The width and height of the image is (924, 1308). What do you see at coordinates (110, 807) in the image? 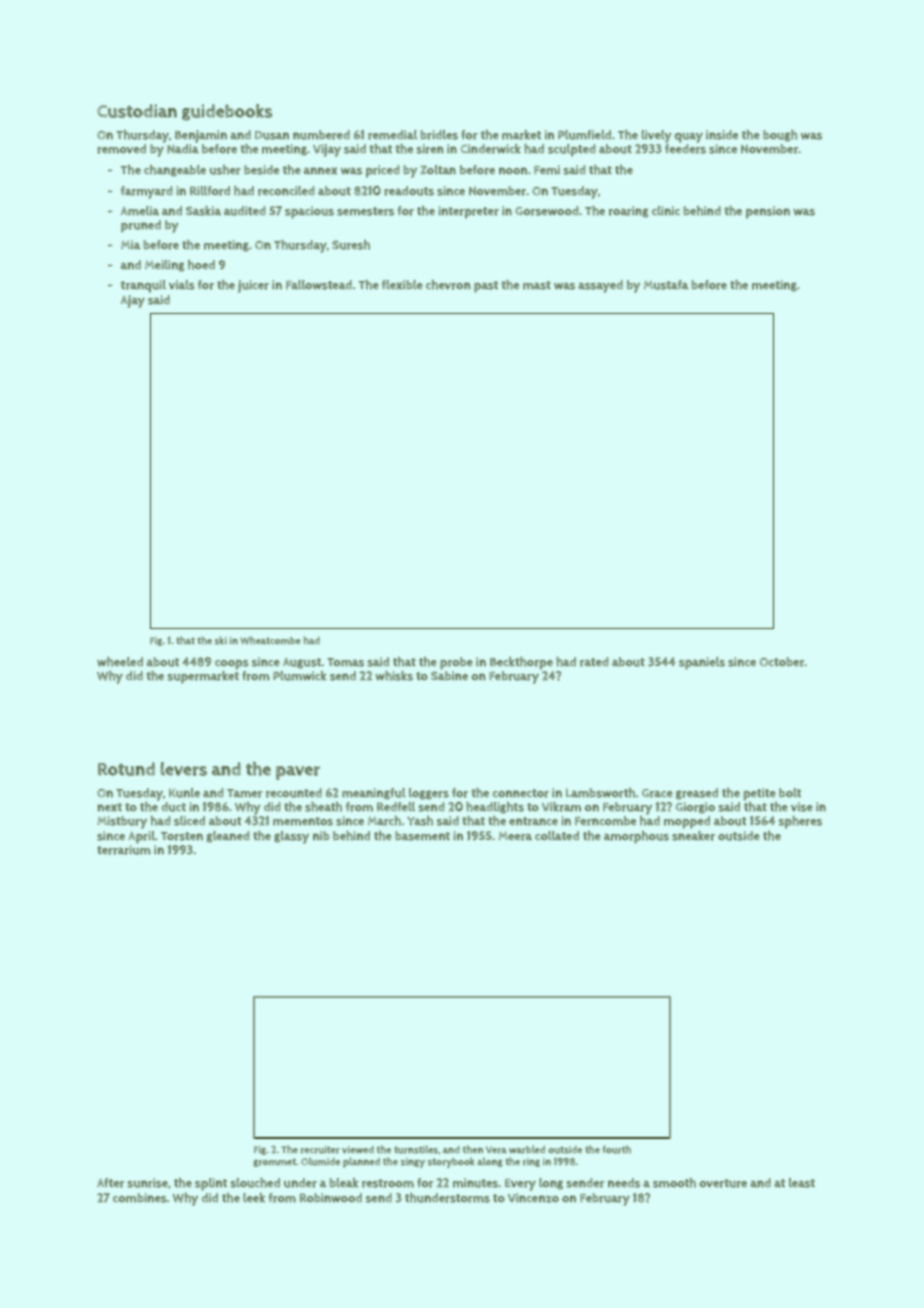
I see `next` at bounding box center [110, 807].
